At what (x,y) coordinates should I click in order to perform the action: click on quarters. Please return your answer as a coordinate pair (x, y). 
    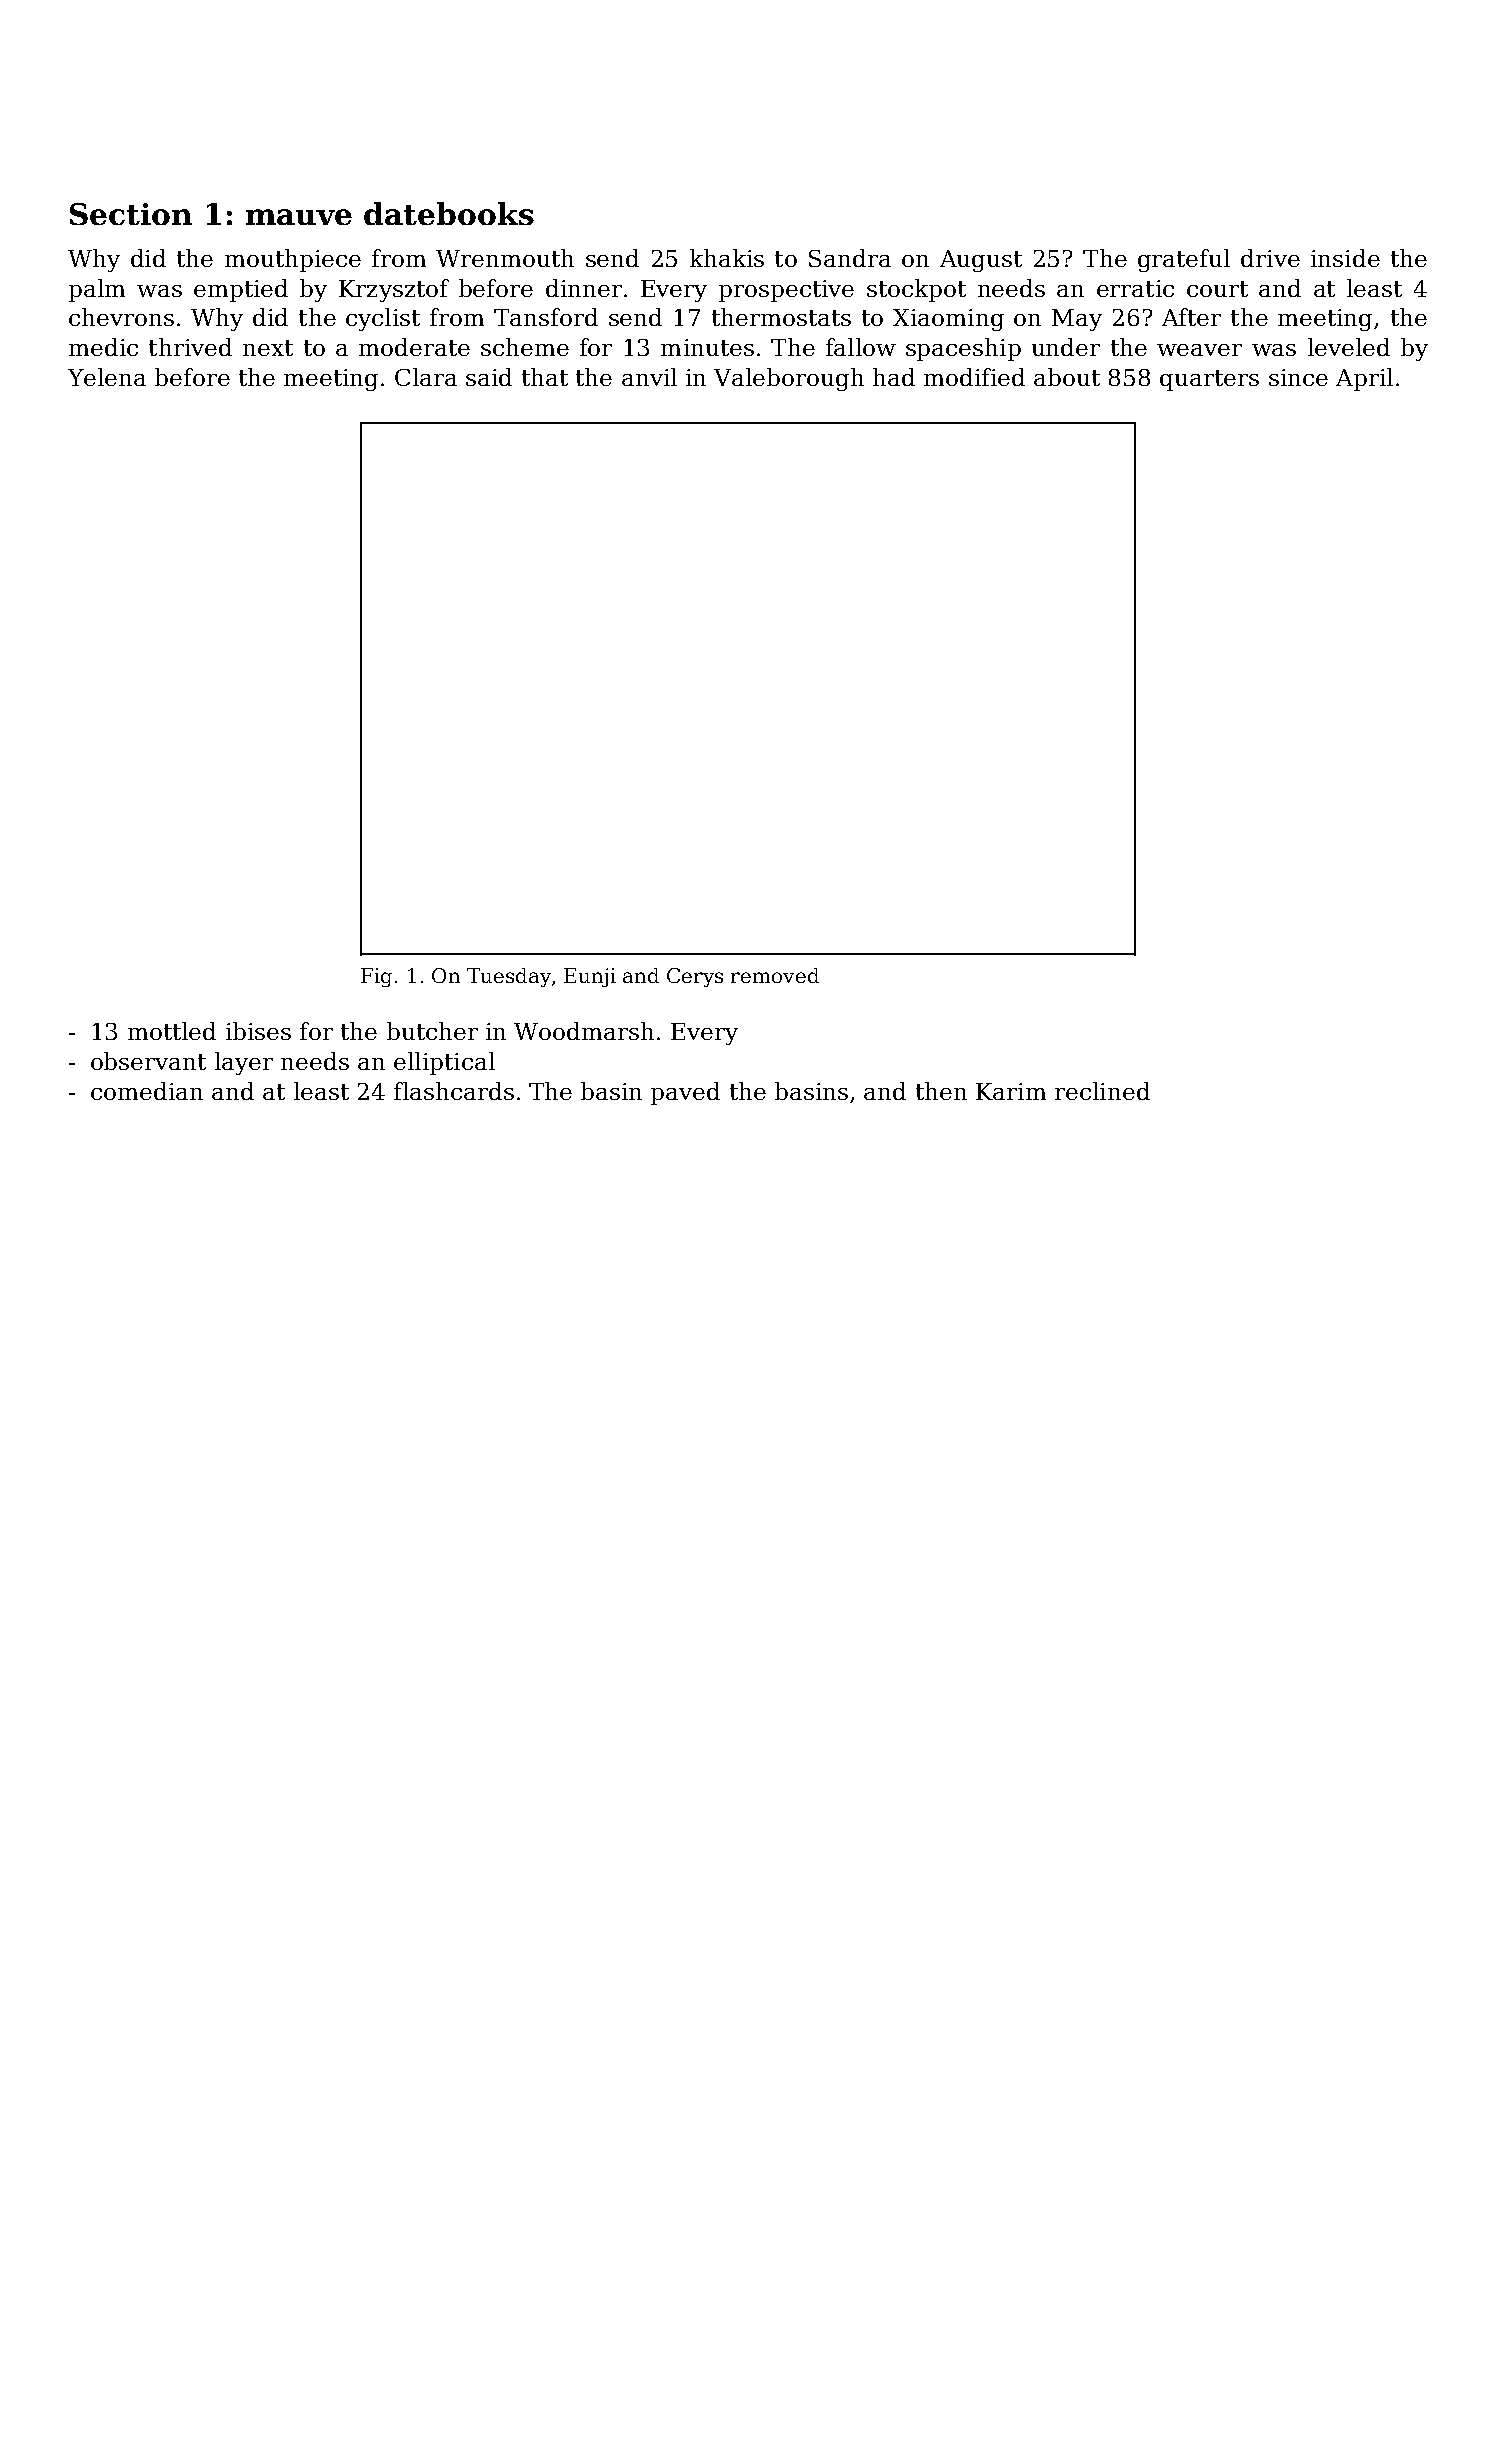
    Looking at the image, I should click on (1209, 380).
